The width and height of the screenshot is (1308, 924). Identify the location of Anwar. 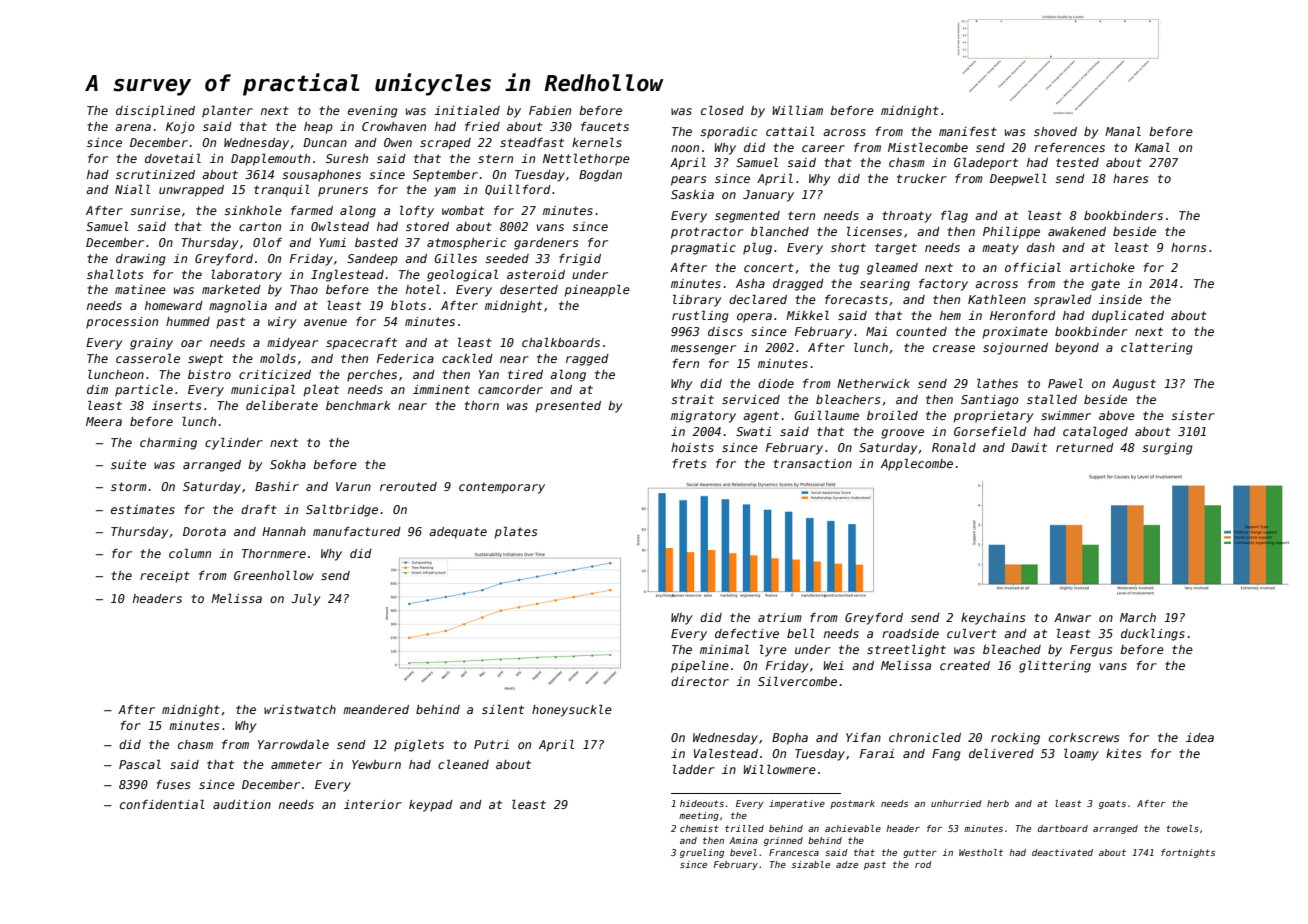
(1072, 617).
